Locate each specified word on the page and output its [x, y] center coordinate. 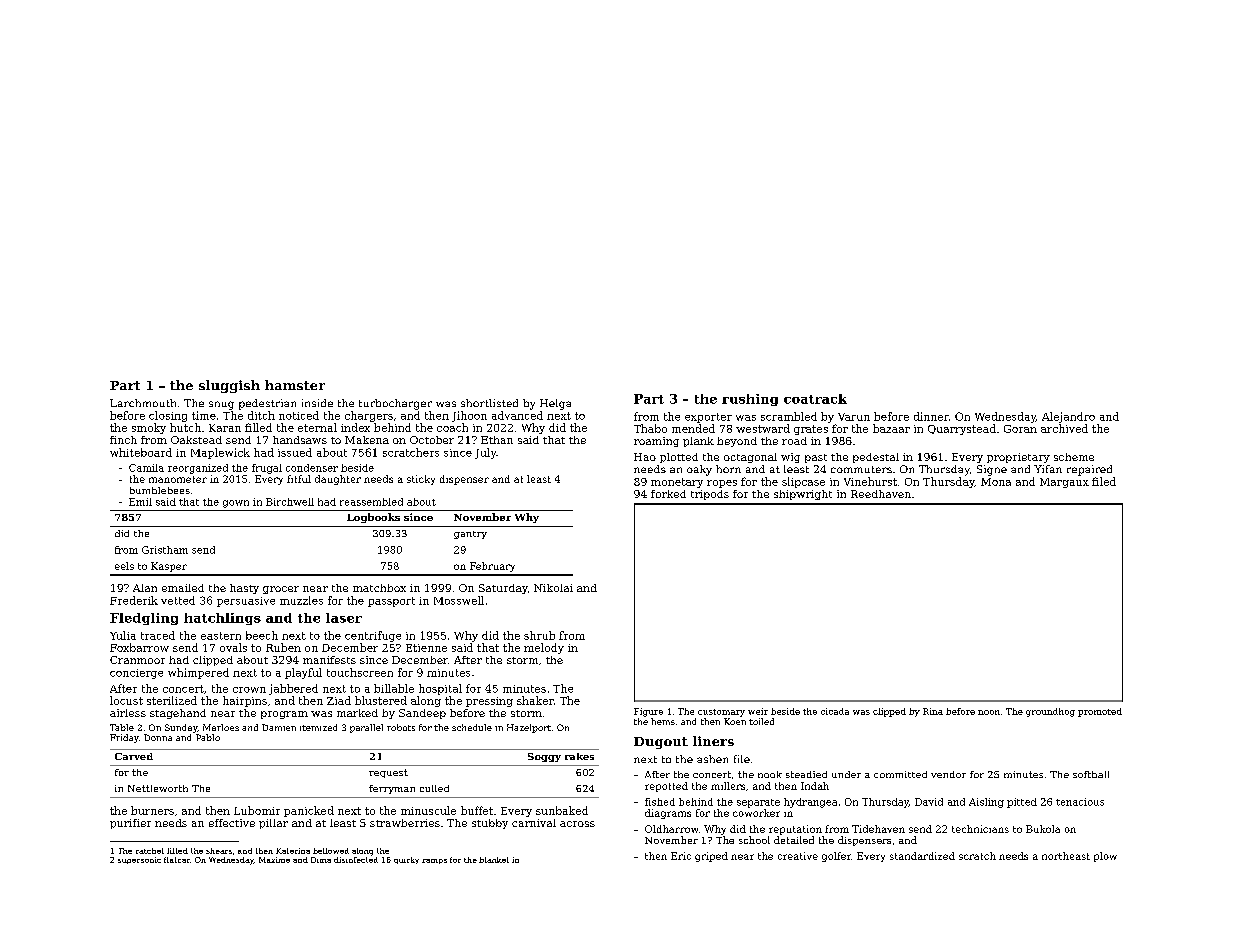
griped [711, 857]
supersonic [139, 860]
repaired [1089, 470]
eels [124, 566]
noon [989, 712]
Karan [225, 428]
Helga [555, 404]
